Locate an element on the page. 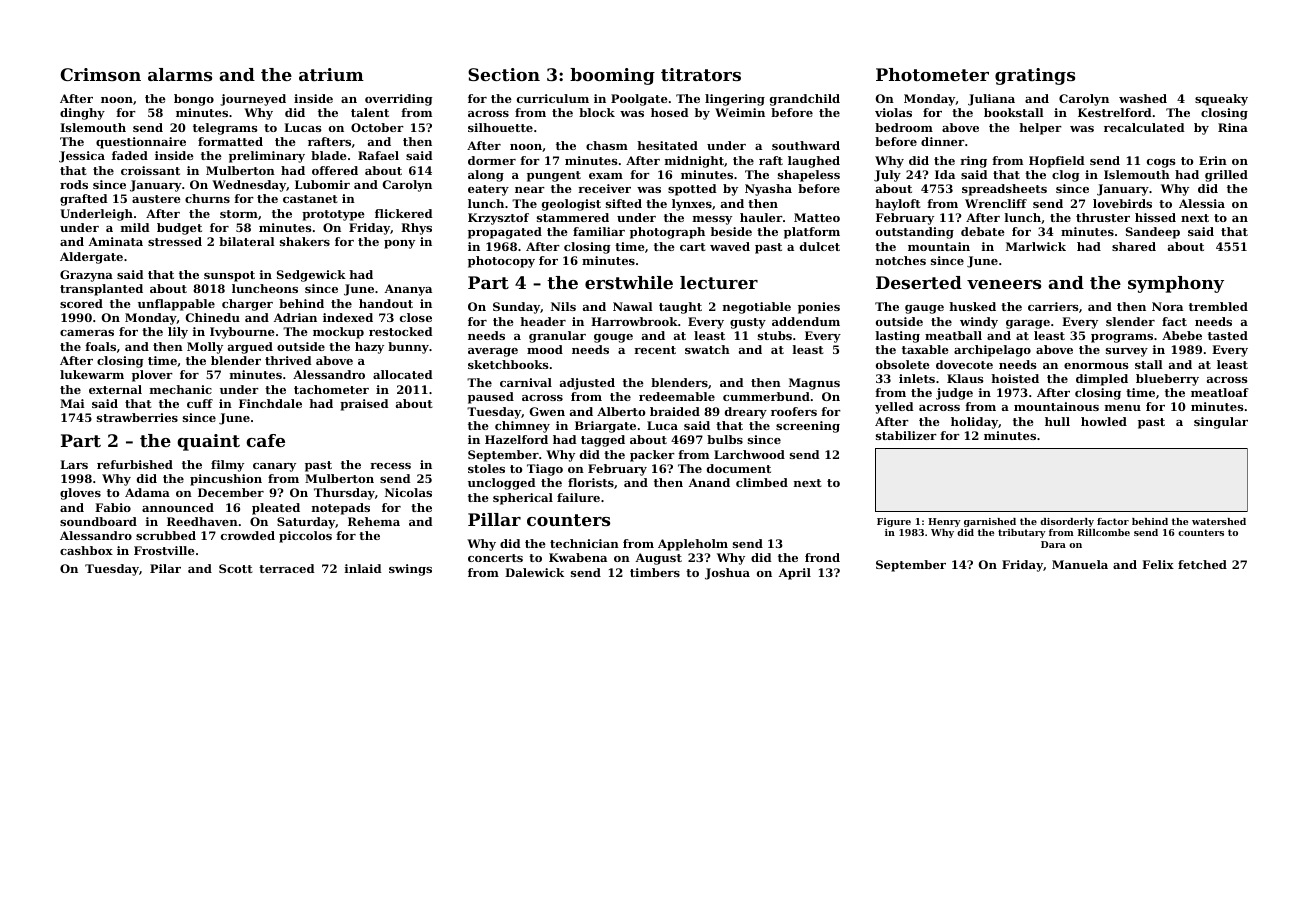 Image resolution: width=1308 pixels, height=924 pixels. watershed is located at coordinates (1219, 521).
